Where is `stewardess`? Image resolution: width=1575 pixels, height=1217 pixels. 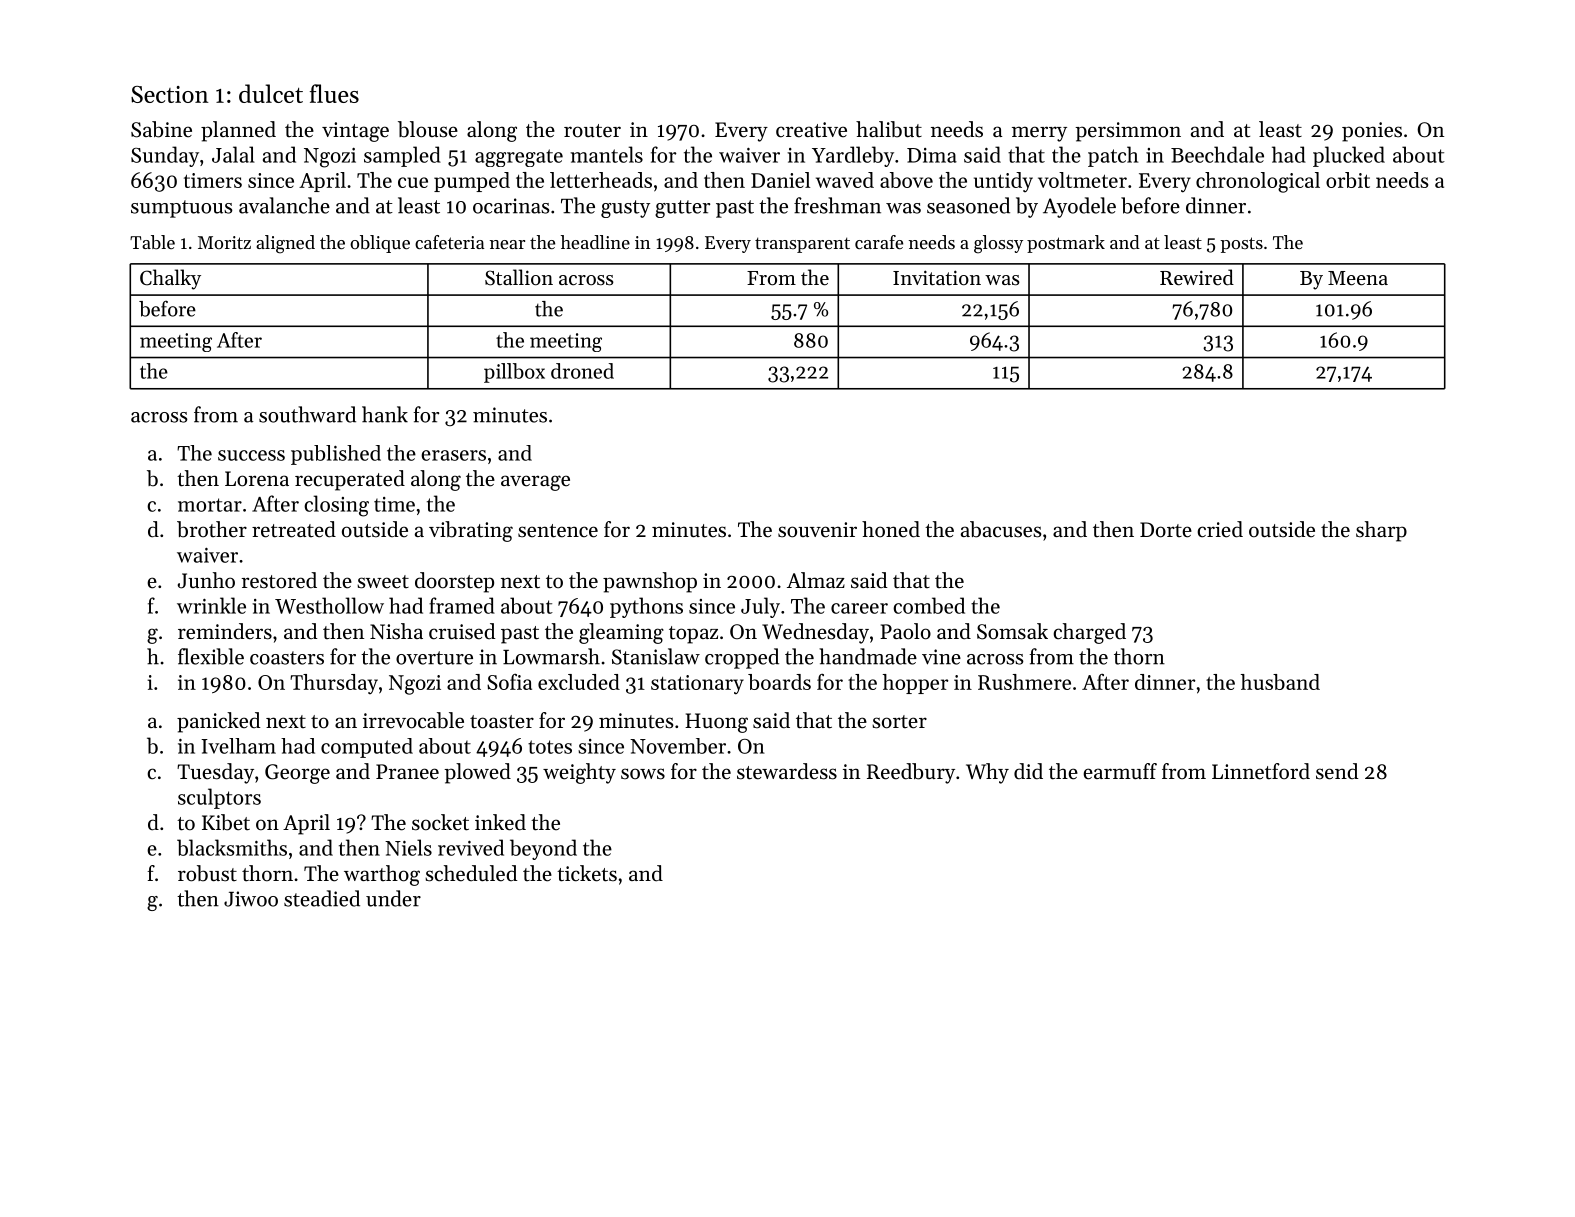
stewardess is located at coordinates (787, 771).
